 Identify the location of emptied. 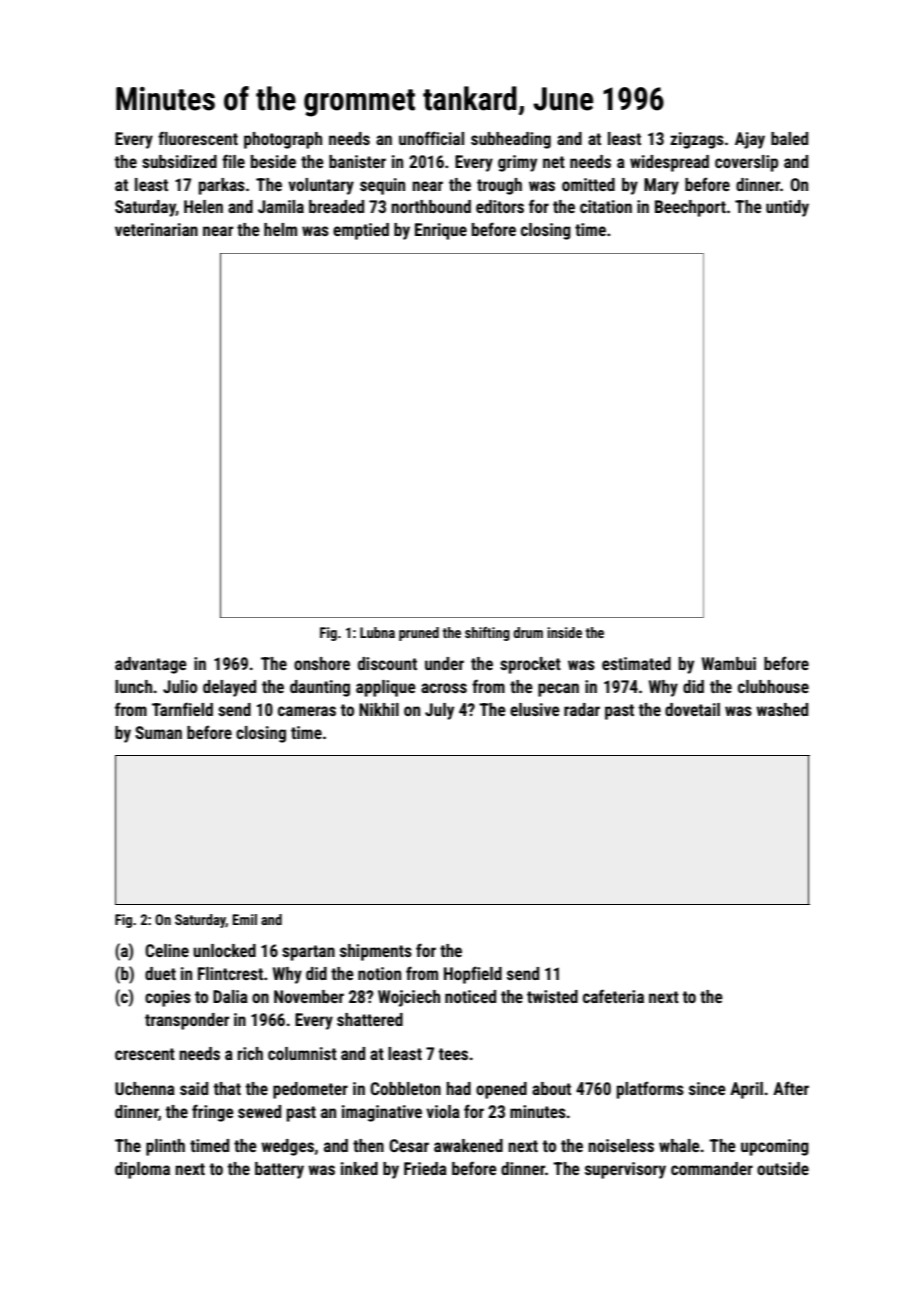
(361, 231).
